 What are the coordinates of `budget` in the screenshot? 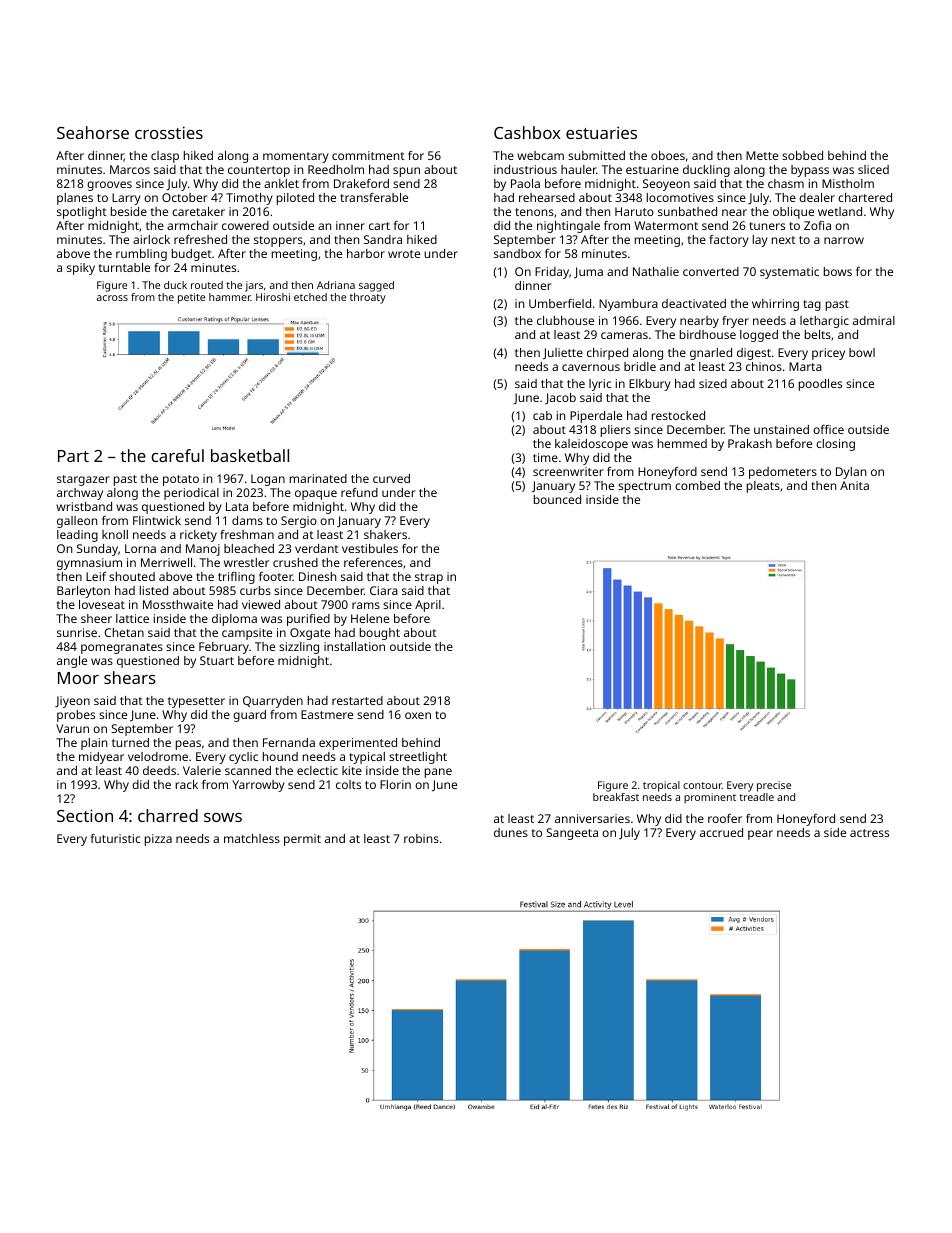 It's located at (192, 255).
